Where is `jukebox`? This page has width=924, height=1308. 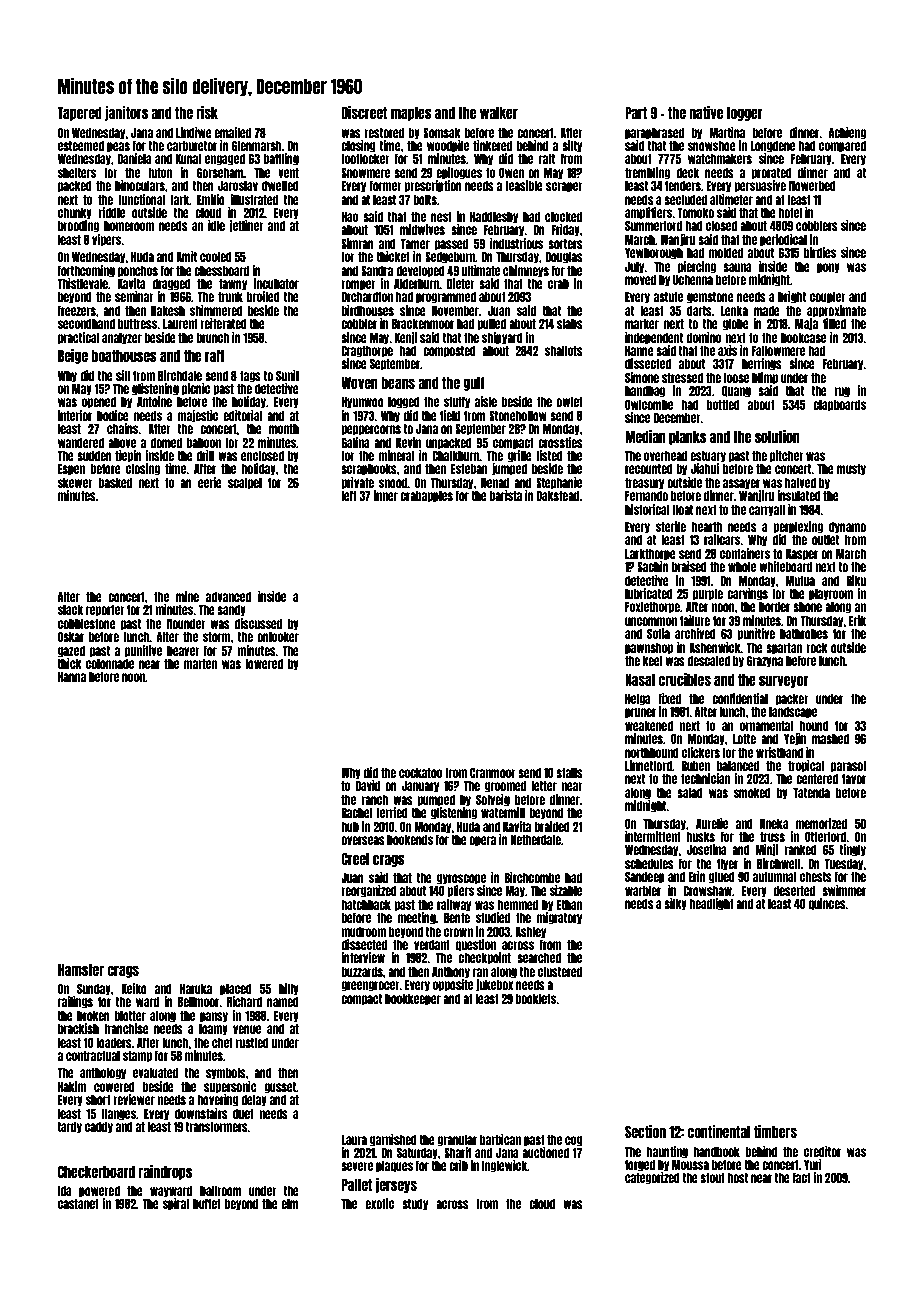 jukebox is located at coordinates (494, 985).
